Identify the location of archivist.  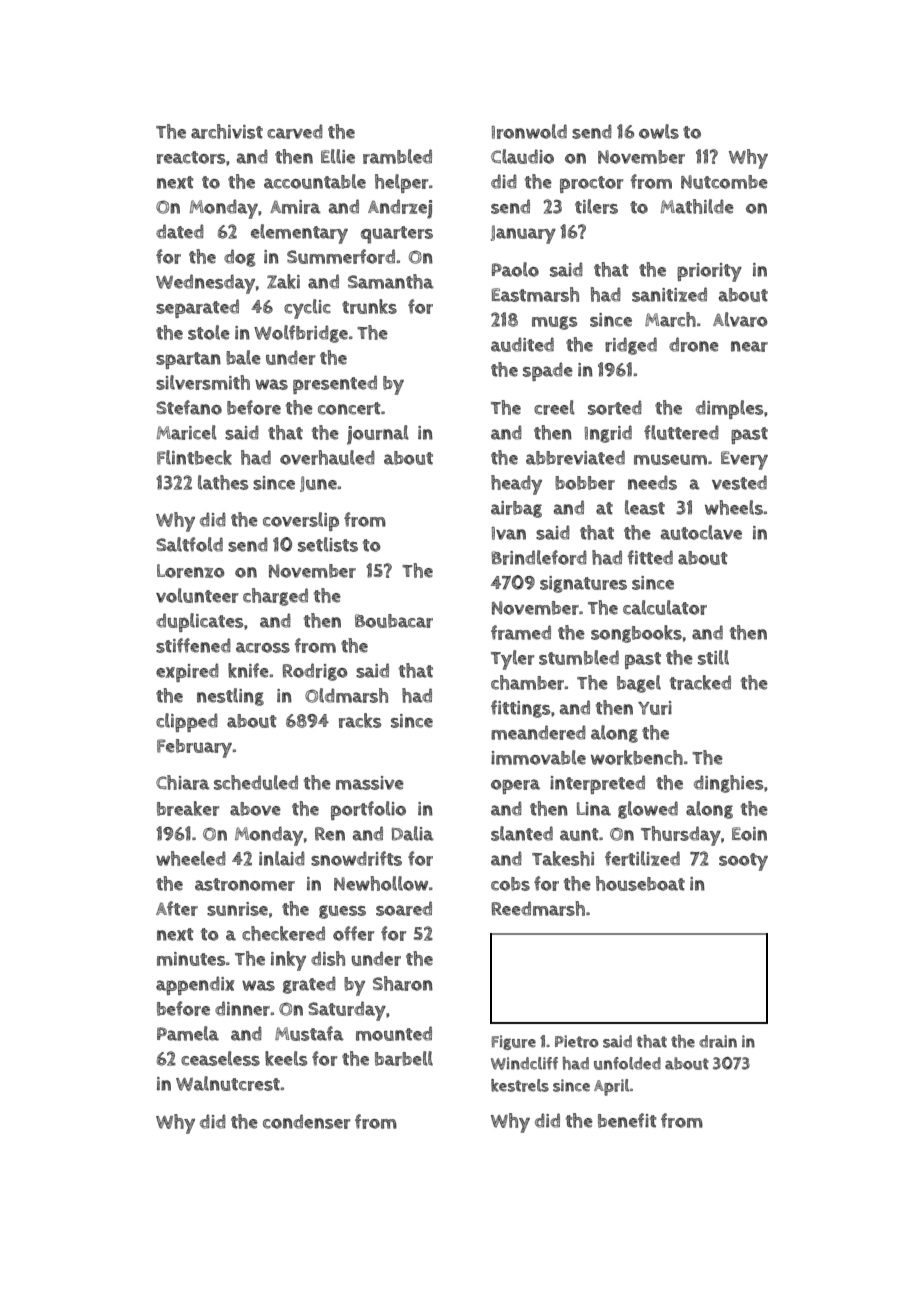
(227, 131).
